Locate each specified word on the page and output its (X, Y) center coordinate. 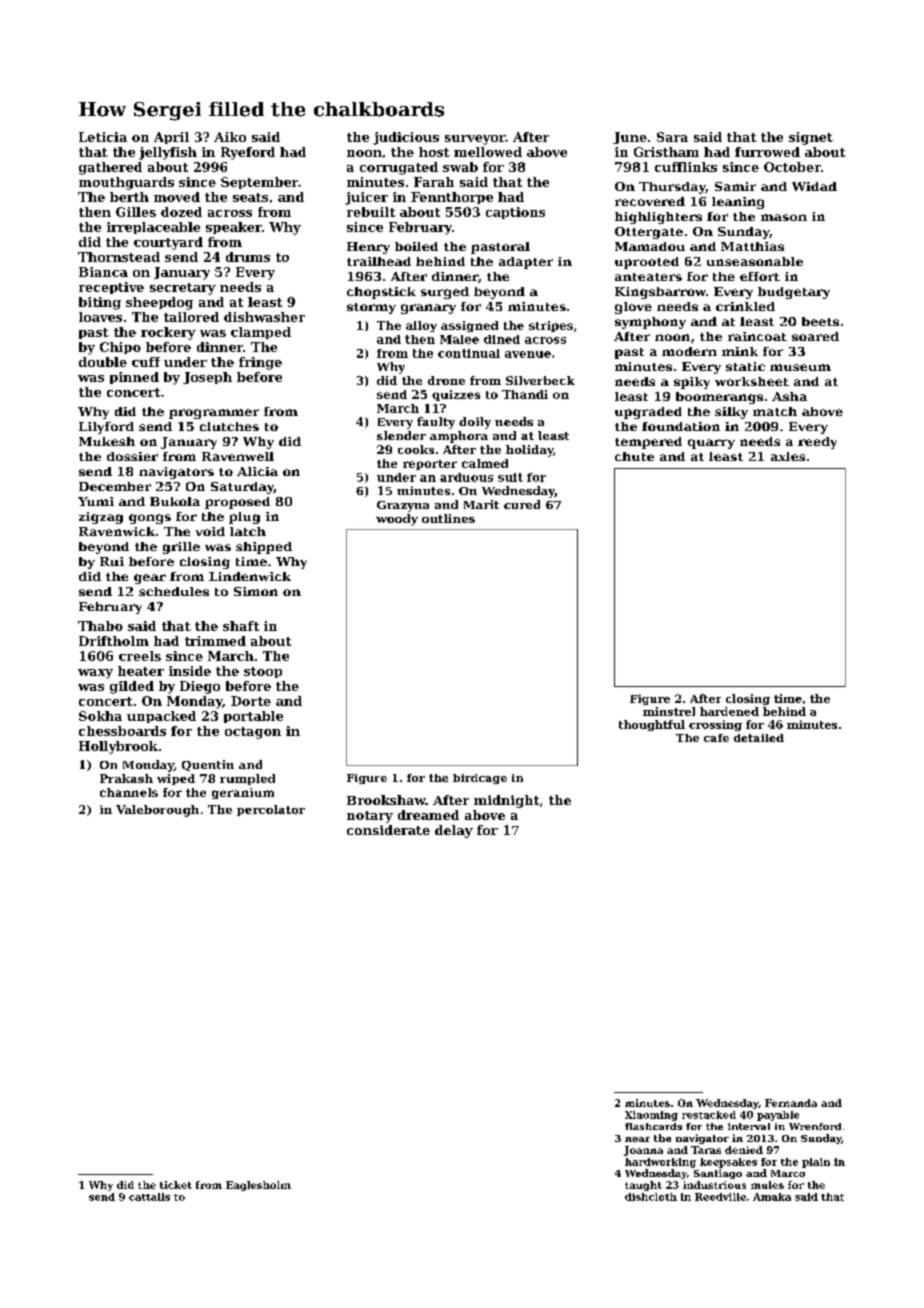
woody (397, 520)
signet (811, 138)
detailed (759, 738)
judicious (406, 138)
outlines (448, 518)
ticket (176, 1185)
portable (253, 717)
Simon (256, 591)
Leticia (103, 137)
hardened (729, 711)
